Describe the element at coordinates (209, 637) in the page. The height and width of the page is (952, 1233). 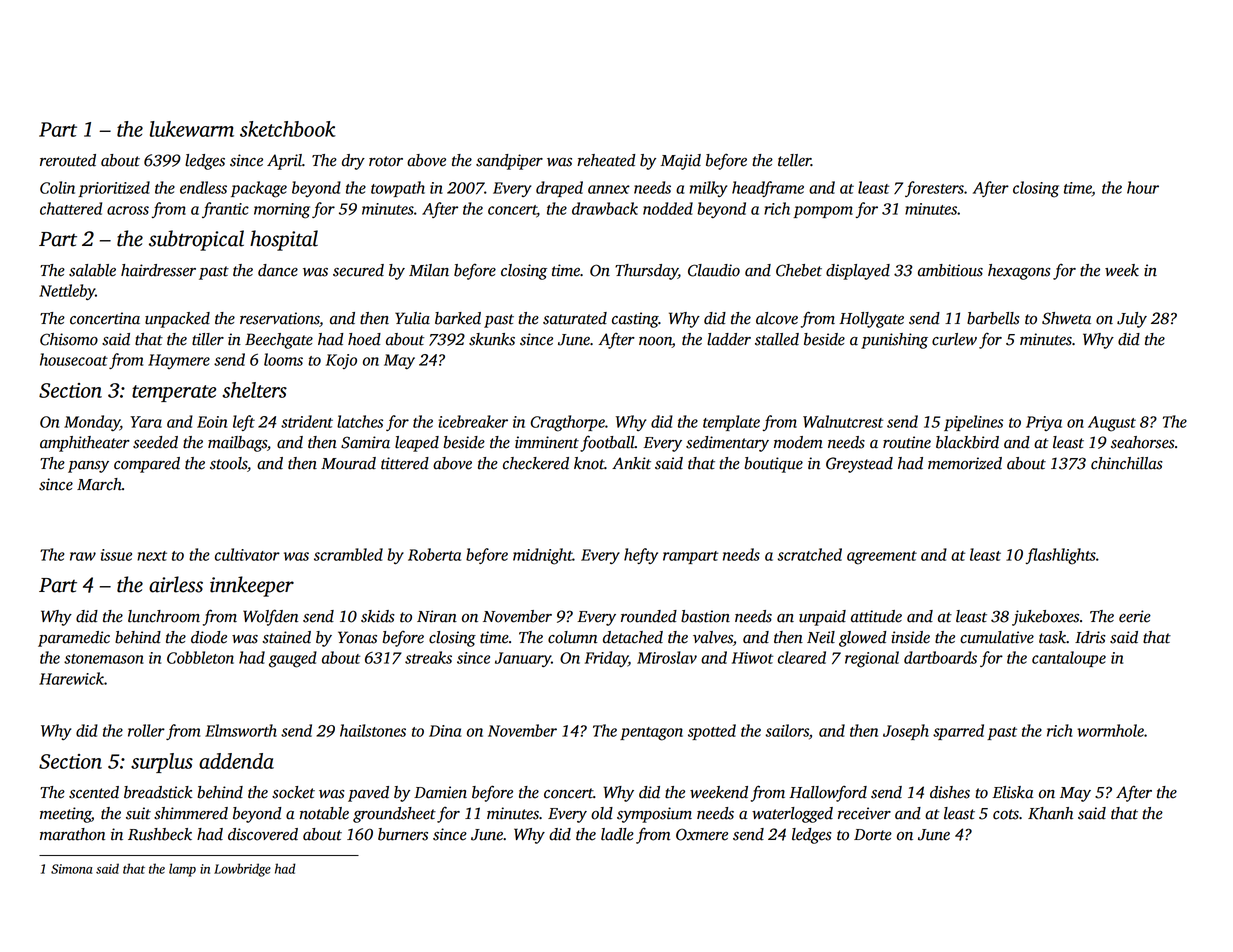
I see `diode` at that location.
